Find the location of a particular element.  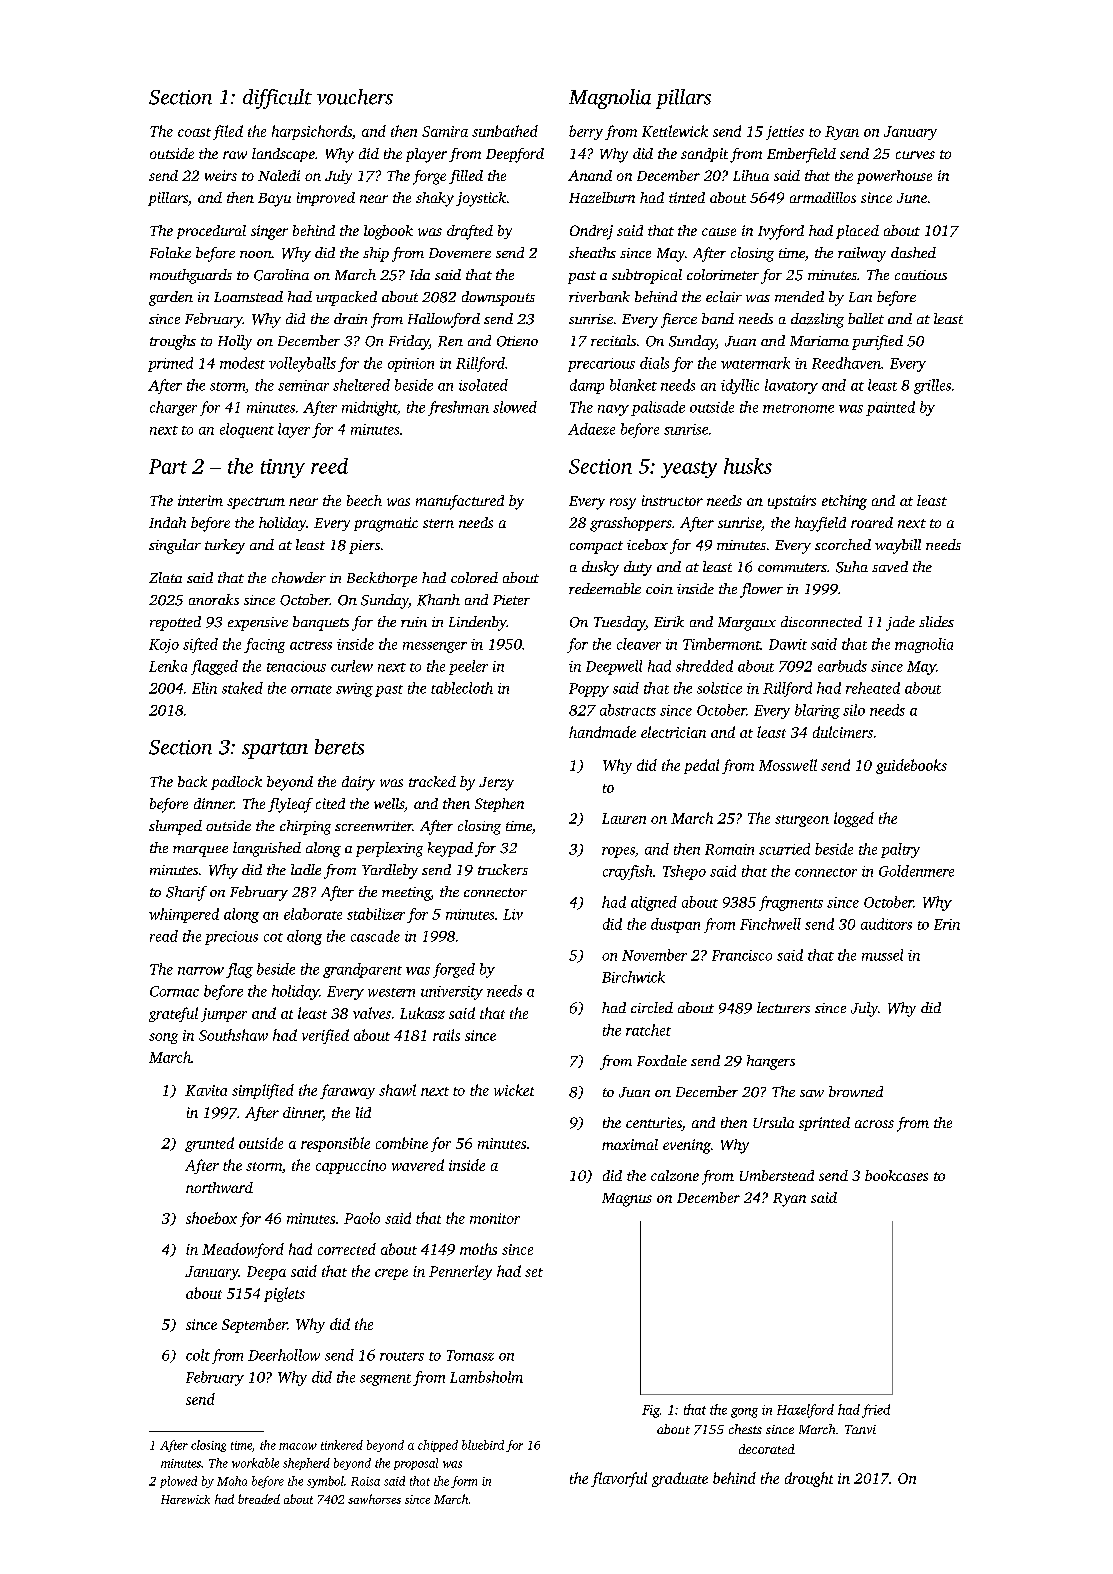

difficult is located at coordinates (277, 99).
